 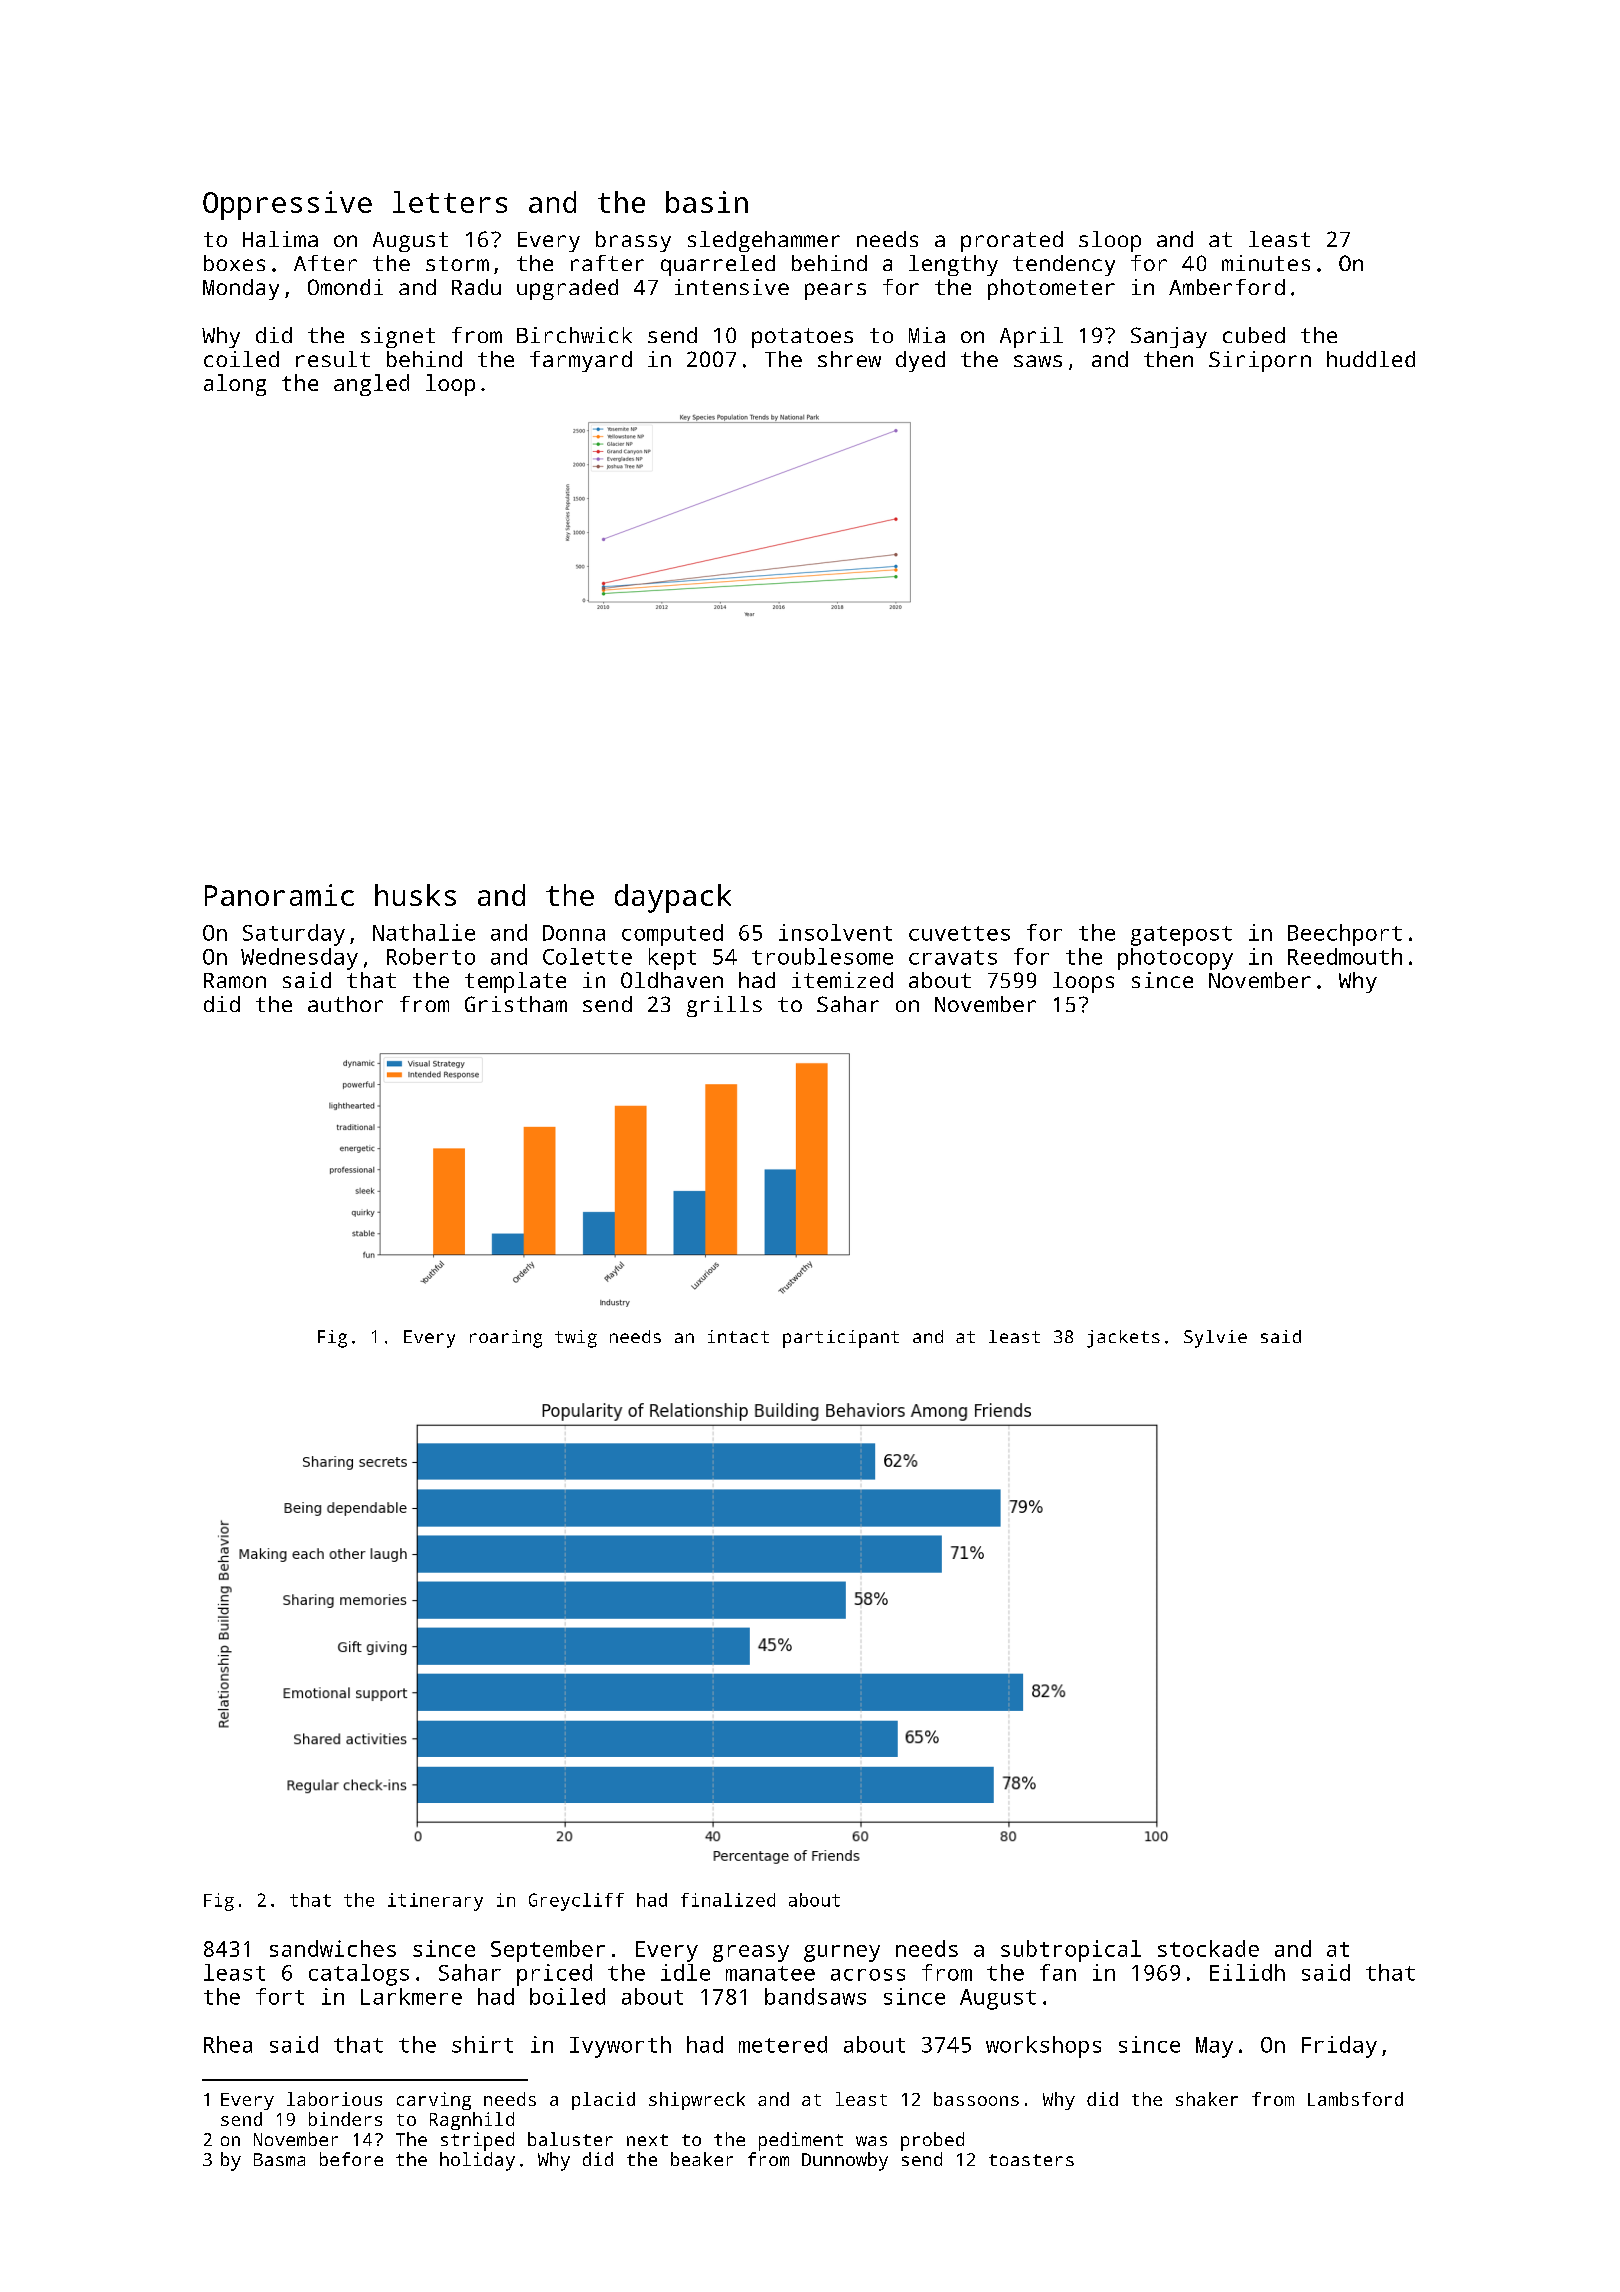 I want to click on husks, so click(x=415, y=895).
